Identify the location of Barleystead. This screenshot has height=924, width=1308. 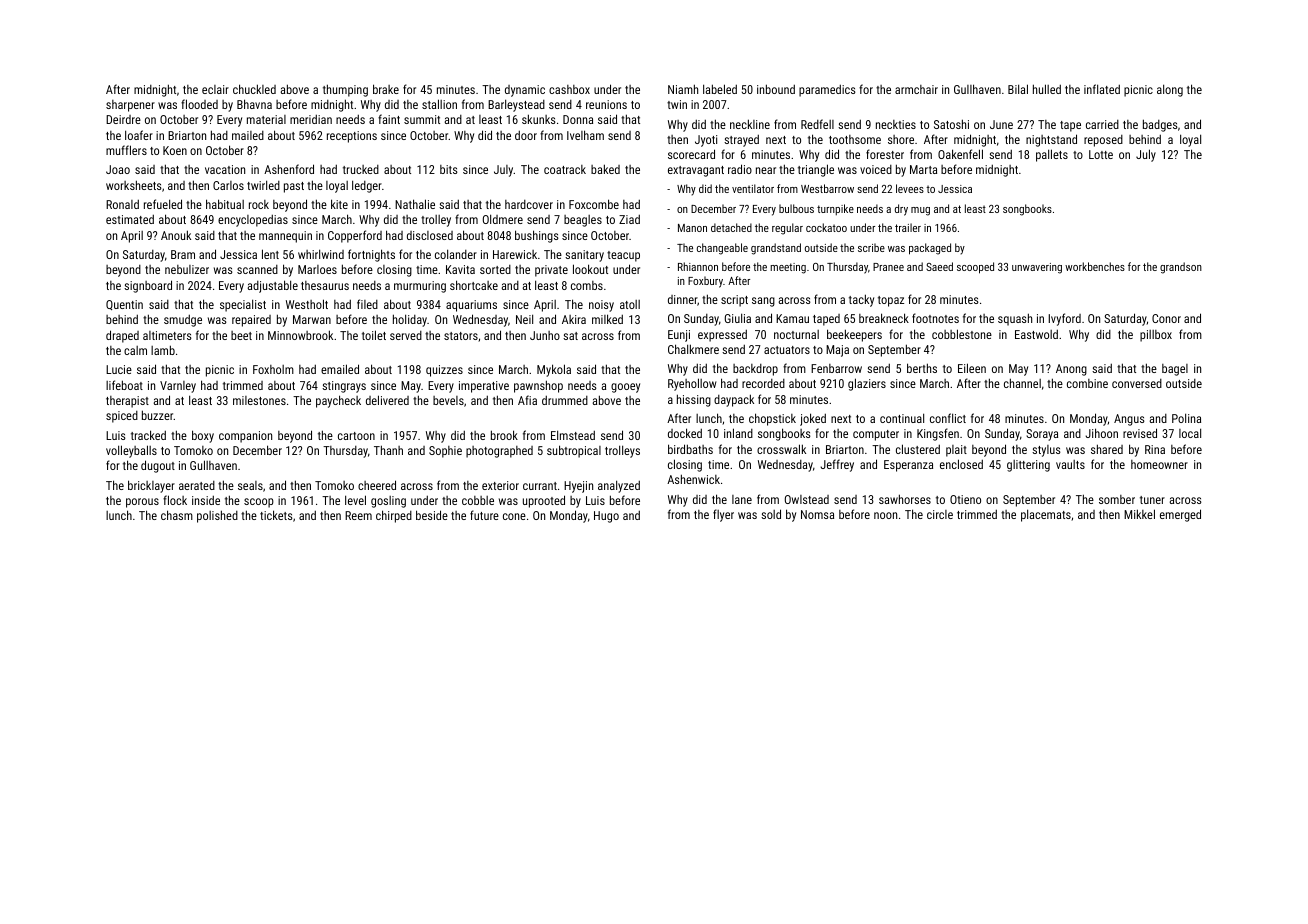
(516, 105).
